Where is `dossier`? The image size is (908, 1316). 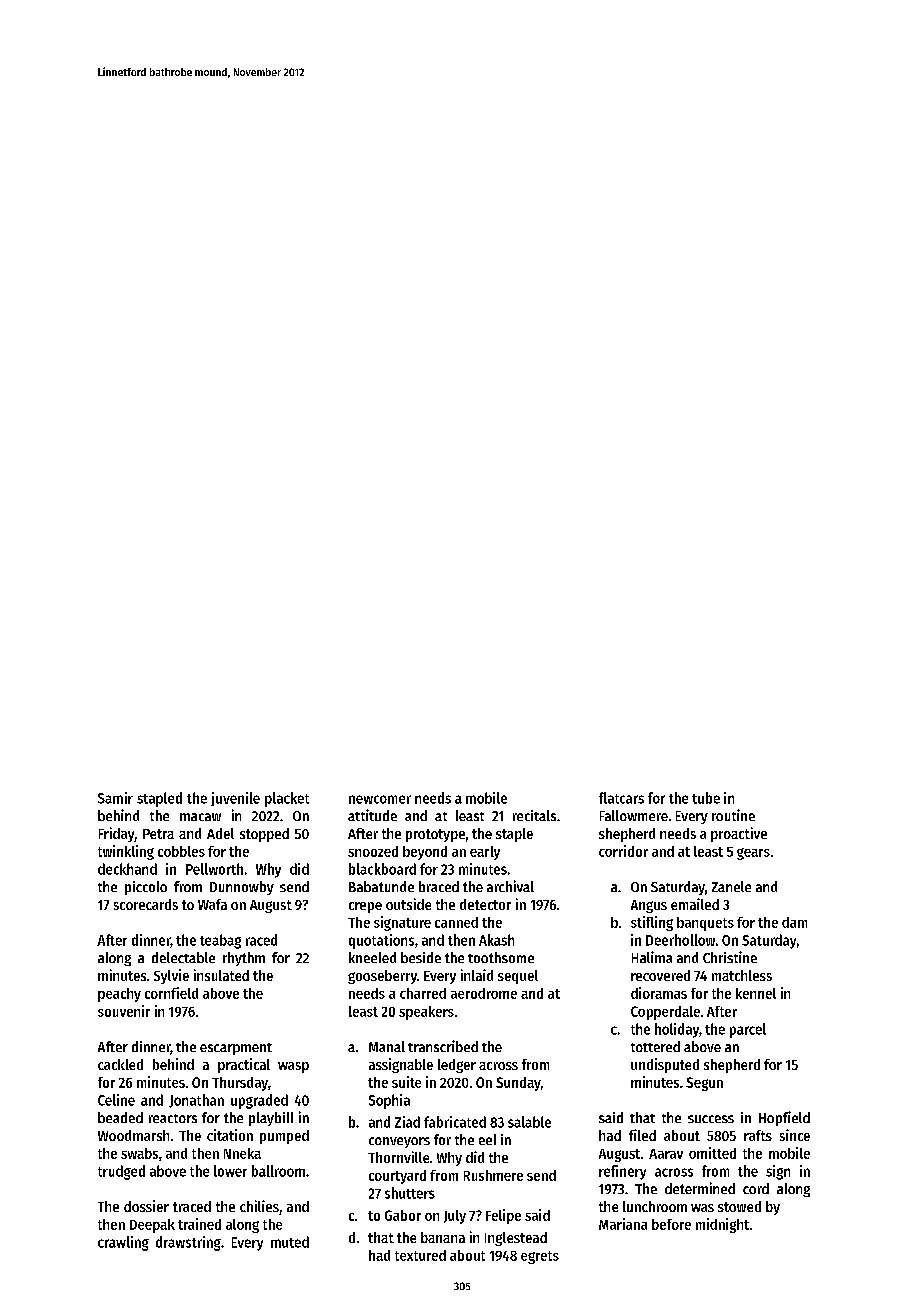
dossier is located at coordinates (146, 1206).
